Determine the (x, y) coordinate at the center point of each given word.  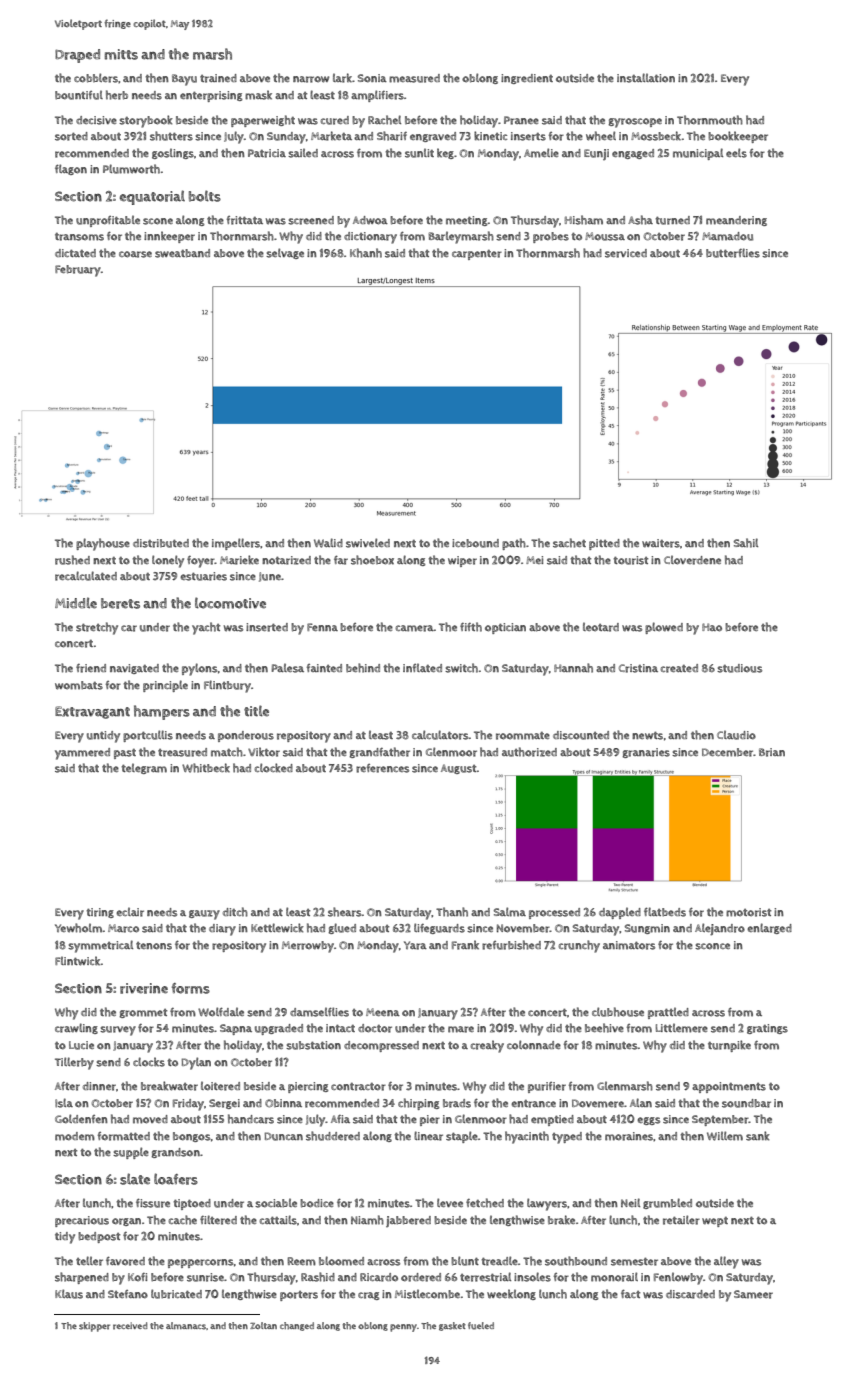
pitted (604, 544)
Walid (328, 543)
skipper (94, 1327)
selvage (285, 253)
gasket (452, 1326)
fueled (481, 1326)
